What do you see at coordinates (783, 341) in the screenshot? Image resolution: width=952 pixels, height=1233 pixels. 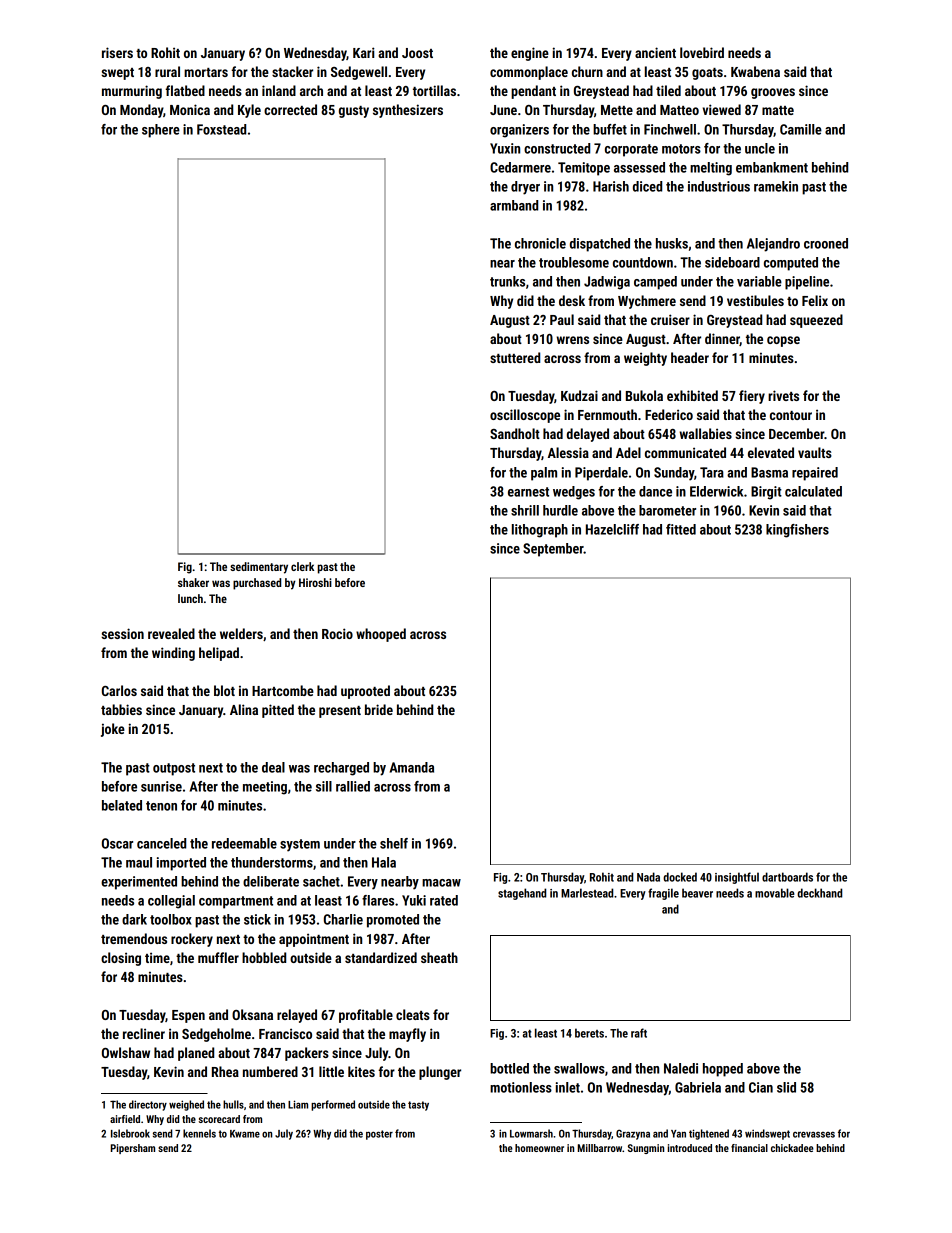 I see `copse` at bounding box center [783, 341].
